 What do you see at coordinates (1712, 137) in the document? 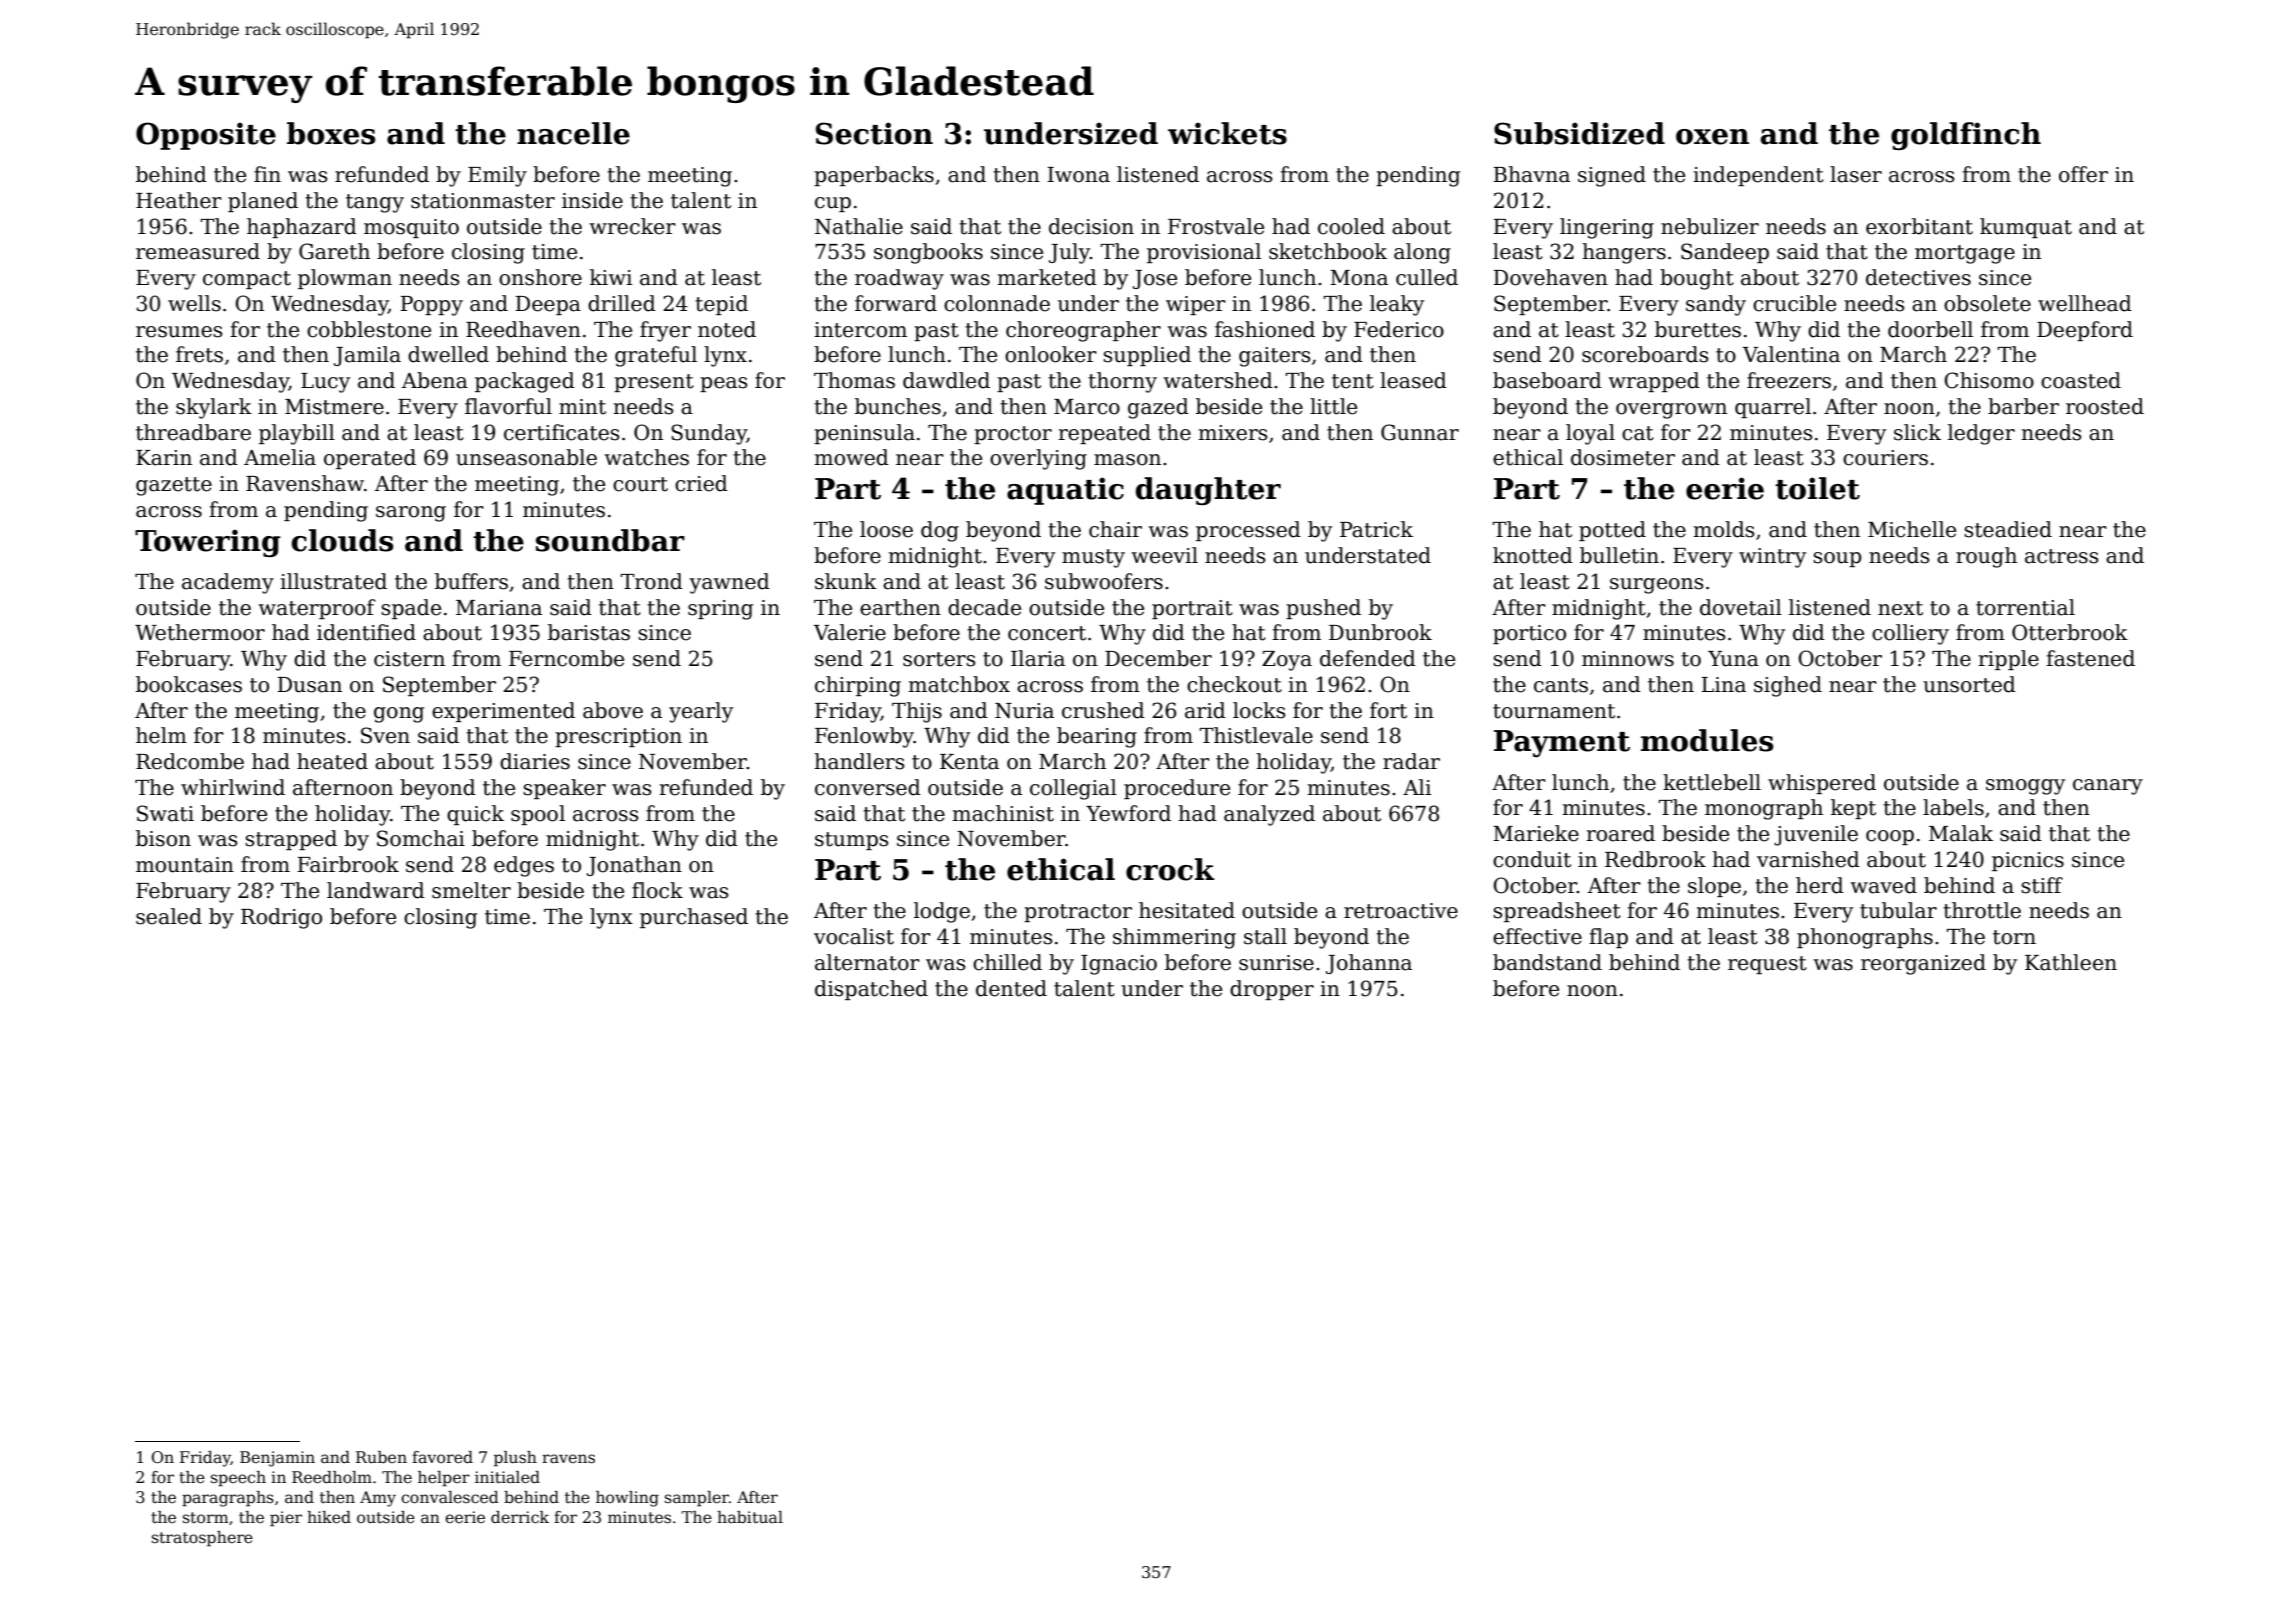
I see `oxen` at bounding box center [1712, 137].
